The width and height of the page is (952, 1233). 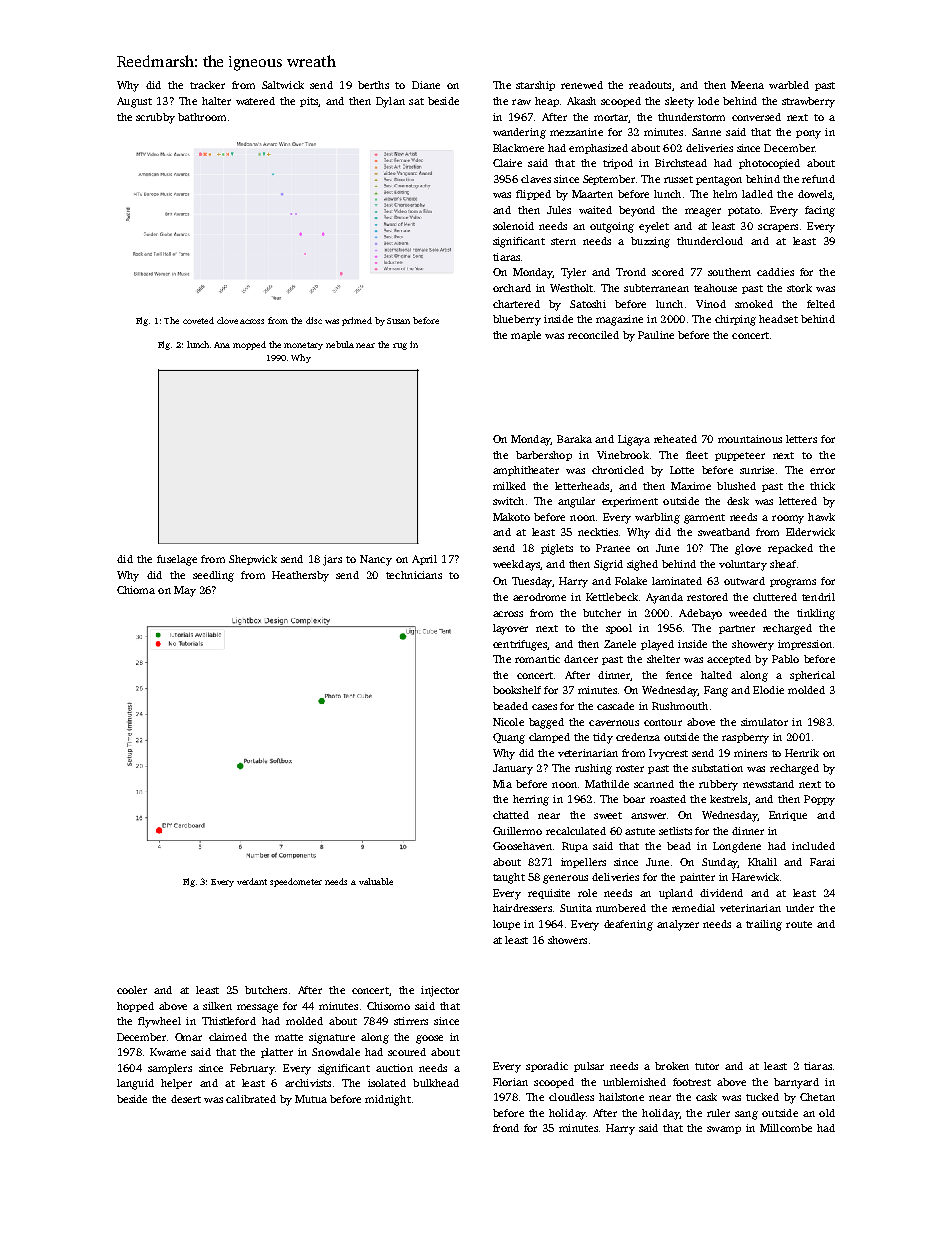 What do you see at coordinates (426, 85) in the page?
I see `Diane` at bounding box center [426, 85].
